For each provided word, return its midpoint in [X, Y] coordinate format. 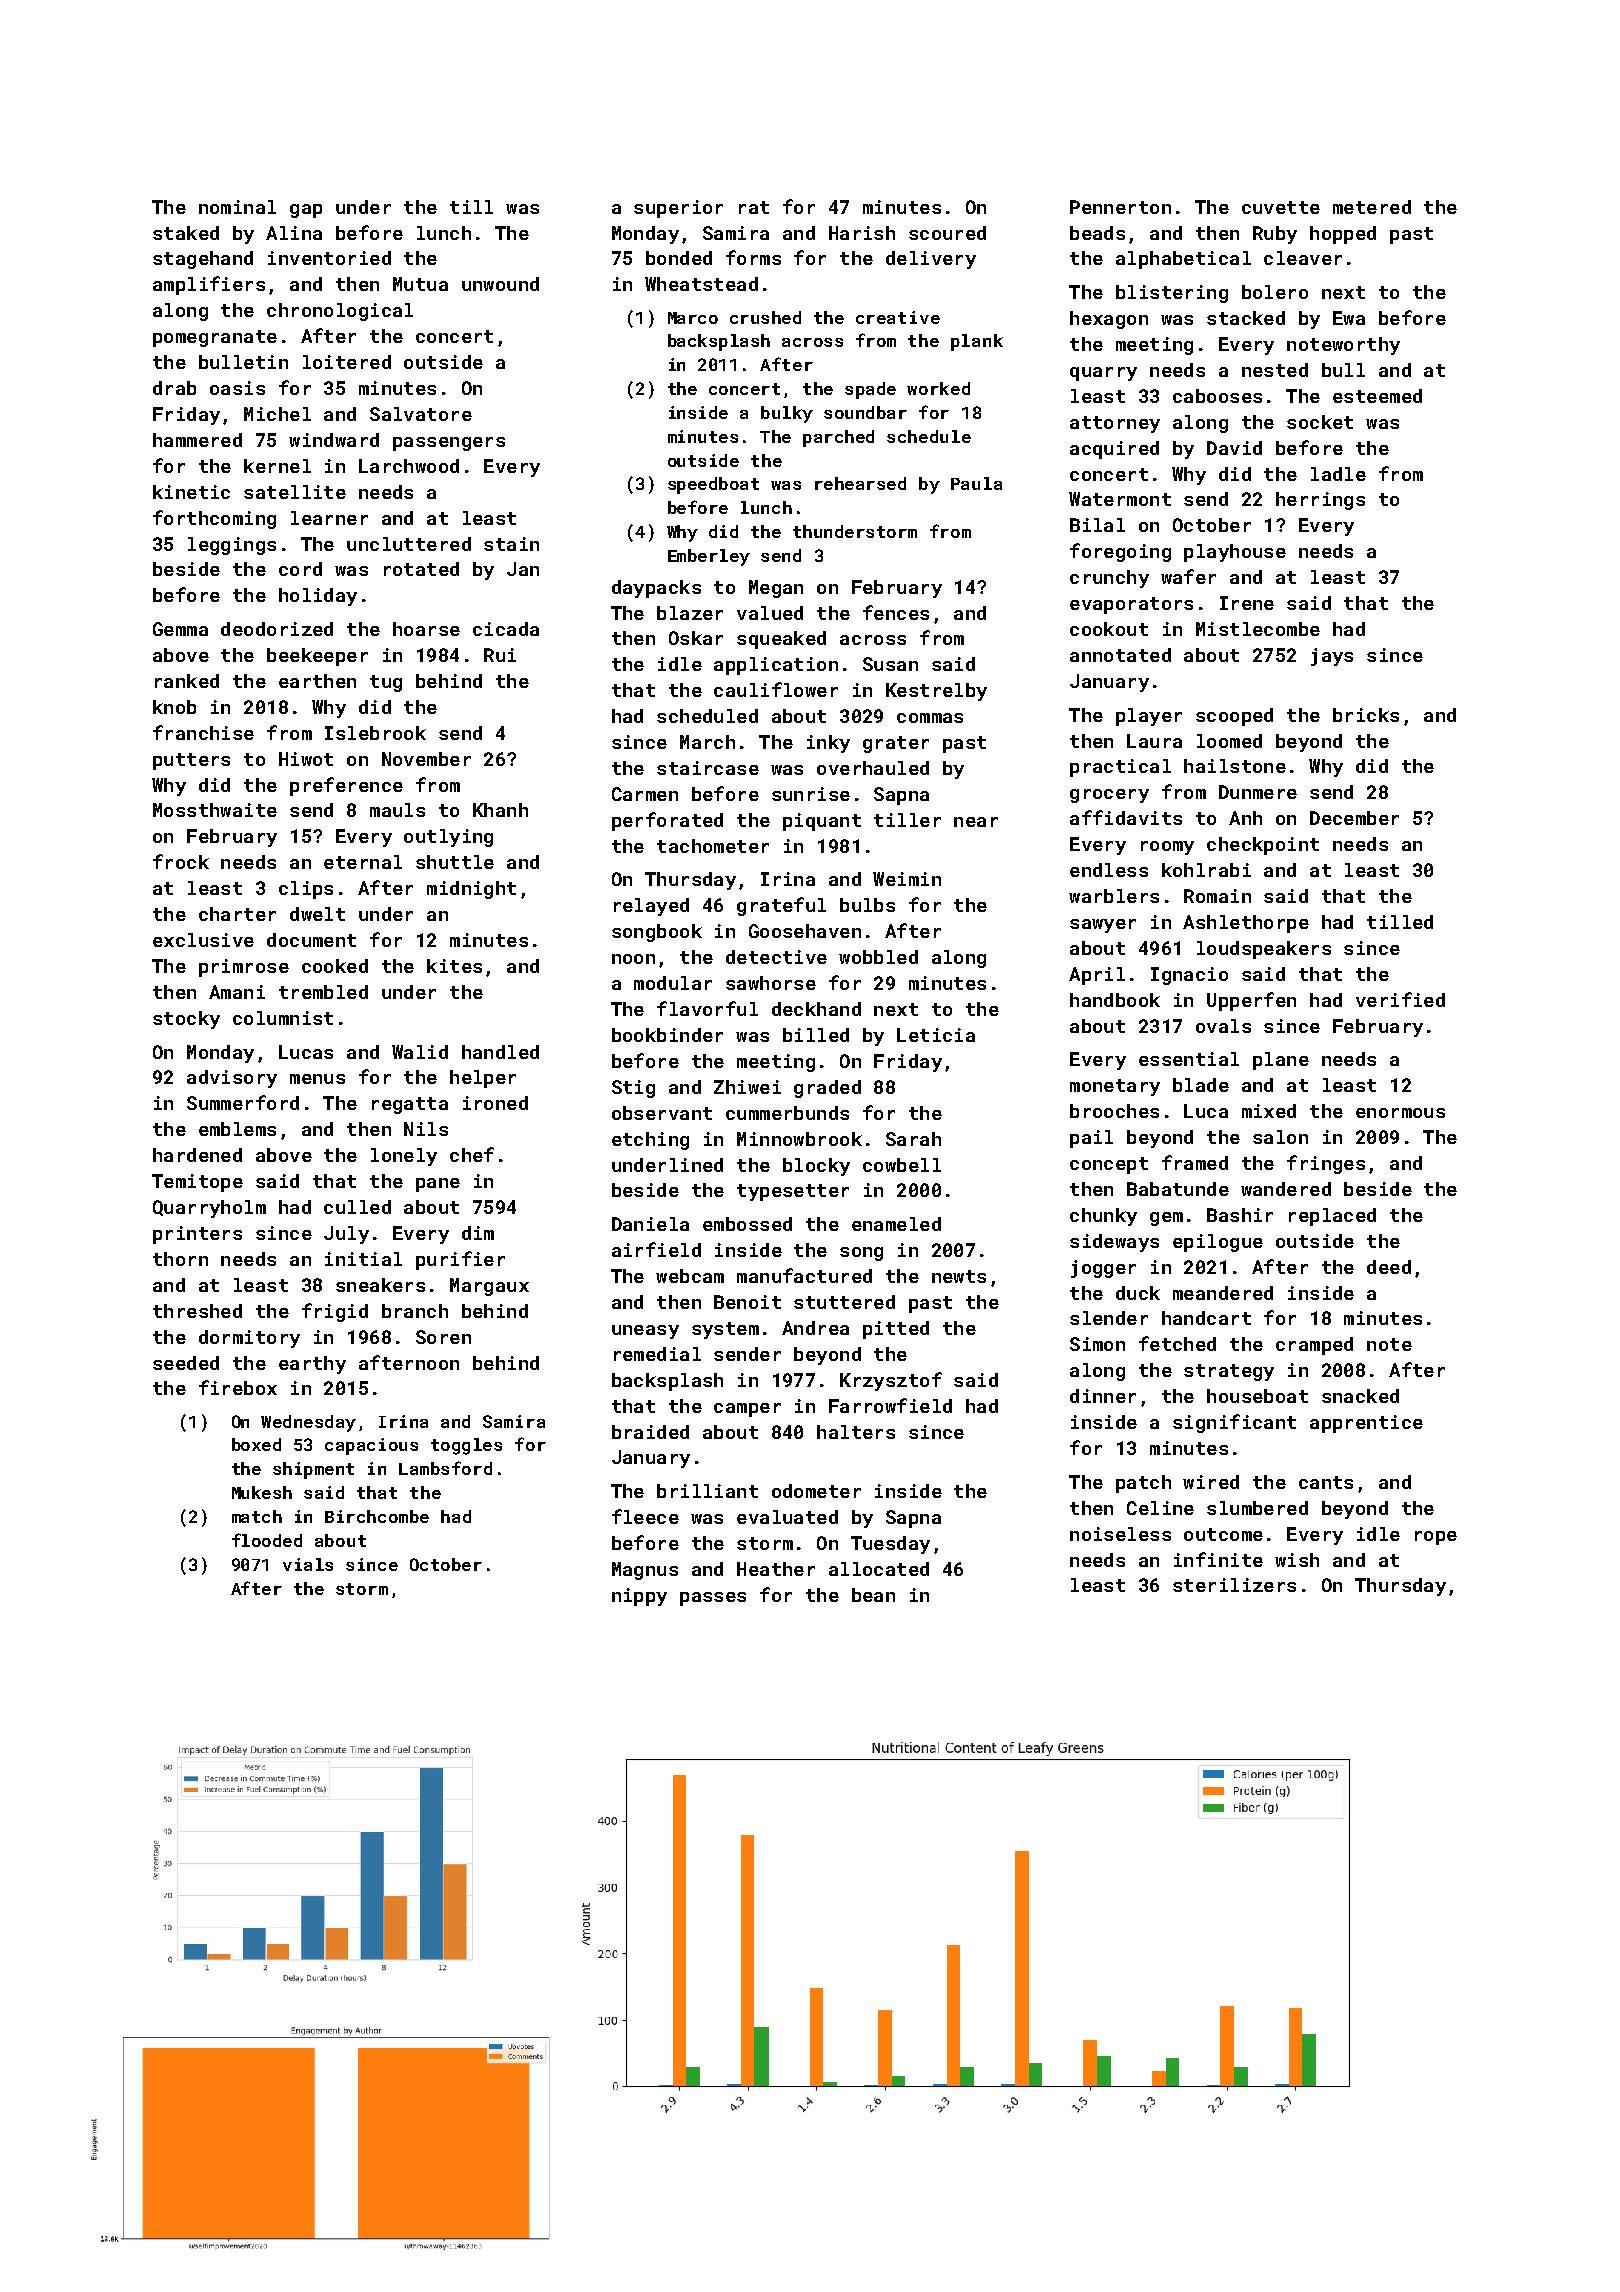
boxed [256, 1444]
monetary [1115, 1087]
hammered [197, 440]
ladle [1338, 474]
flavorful [707, 1008]
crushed [765, 317]
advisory [232, 1079]
